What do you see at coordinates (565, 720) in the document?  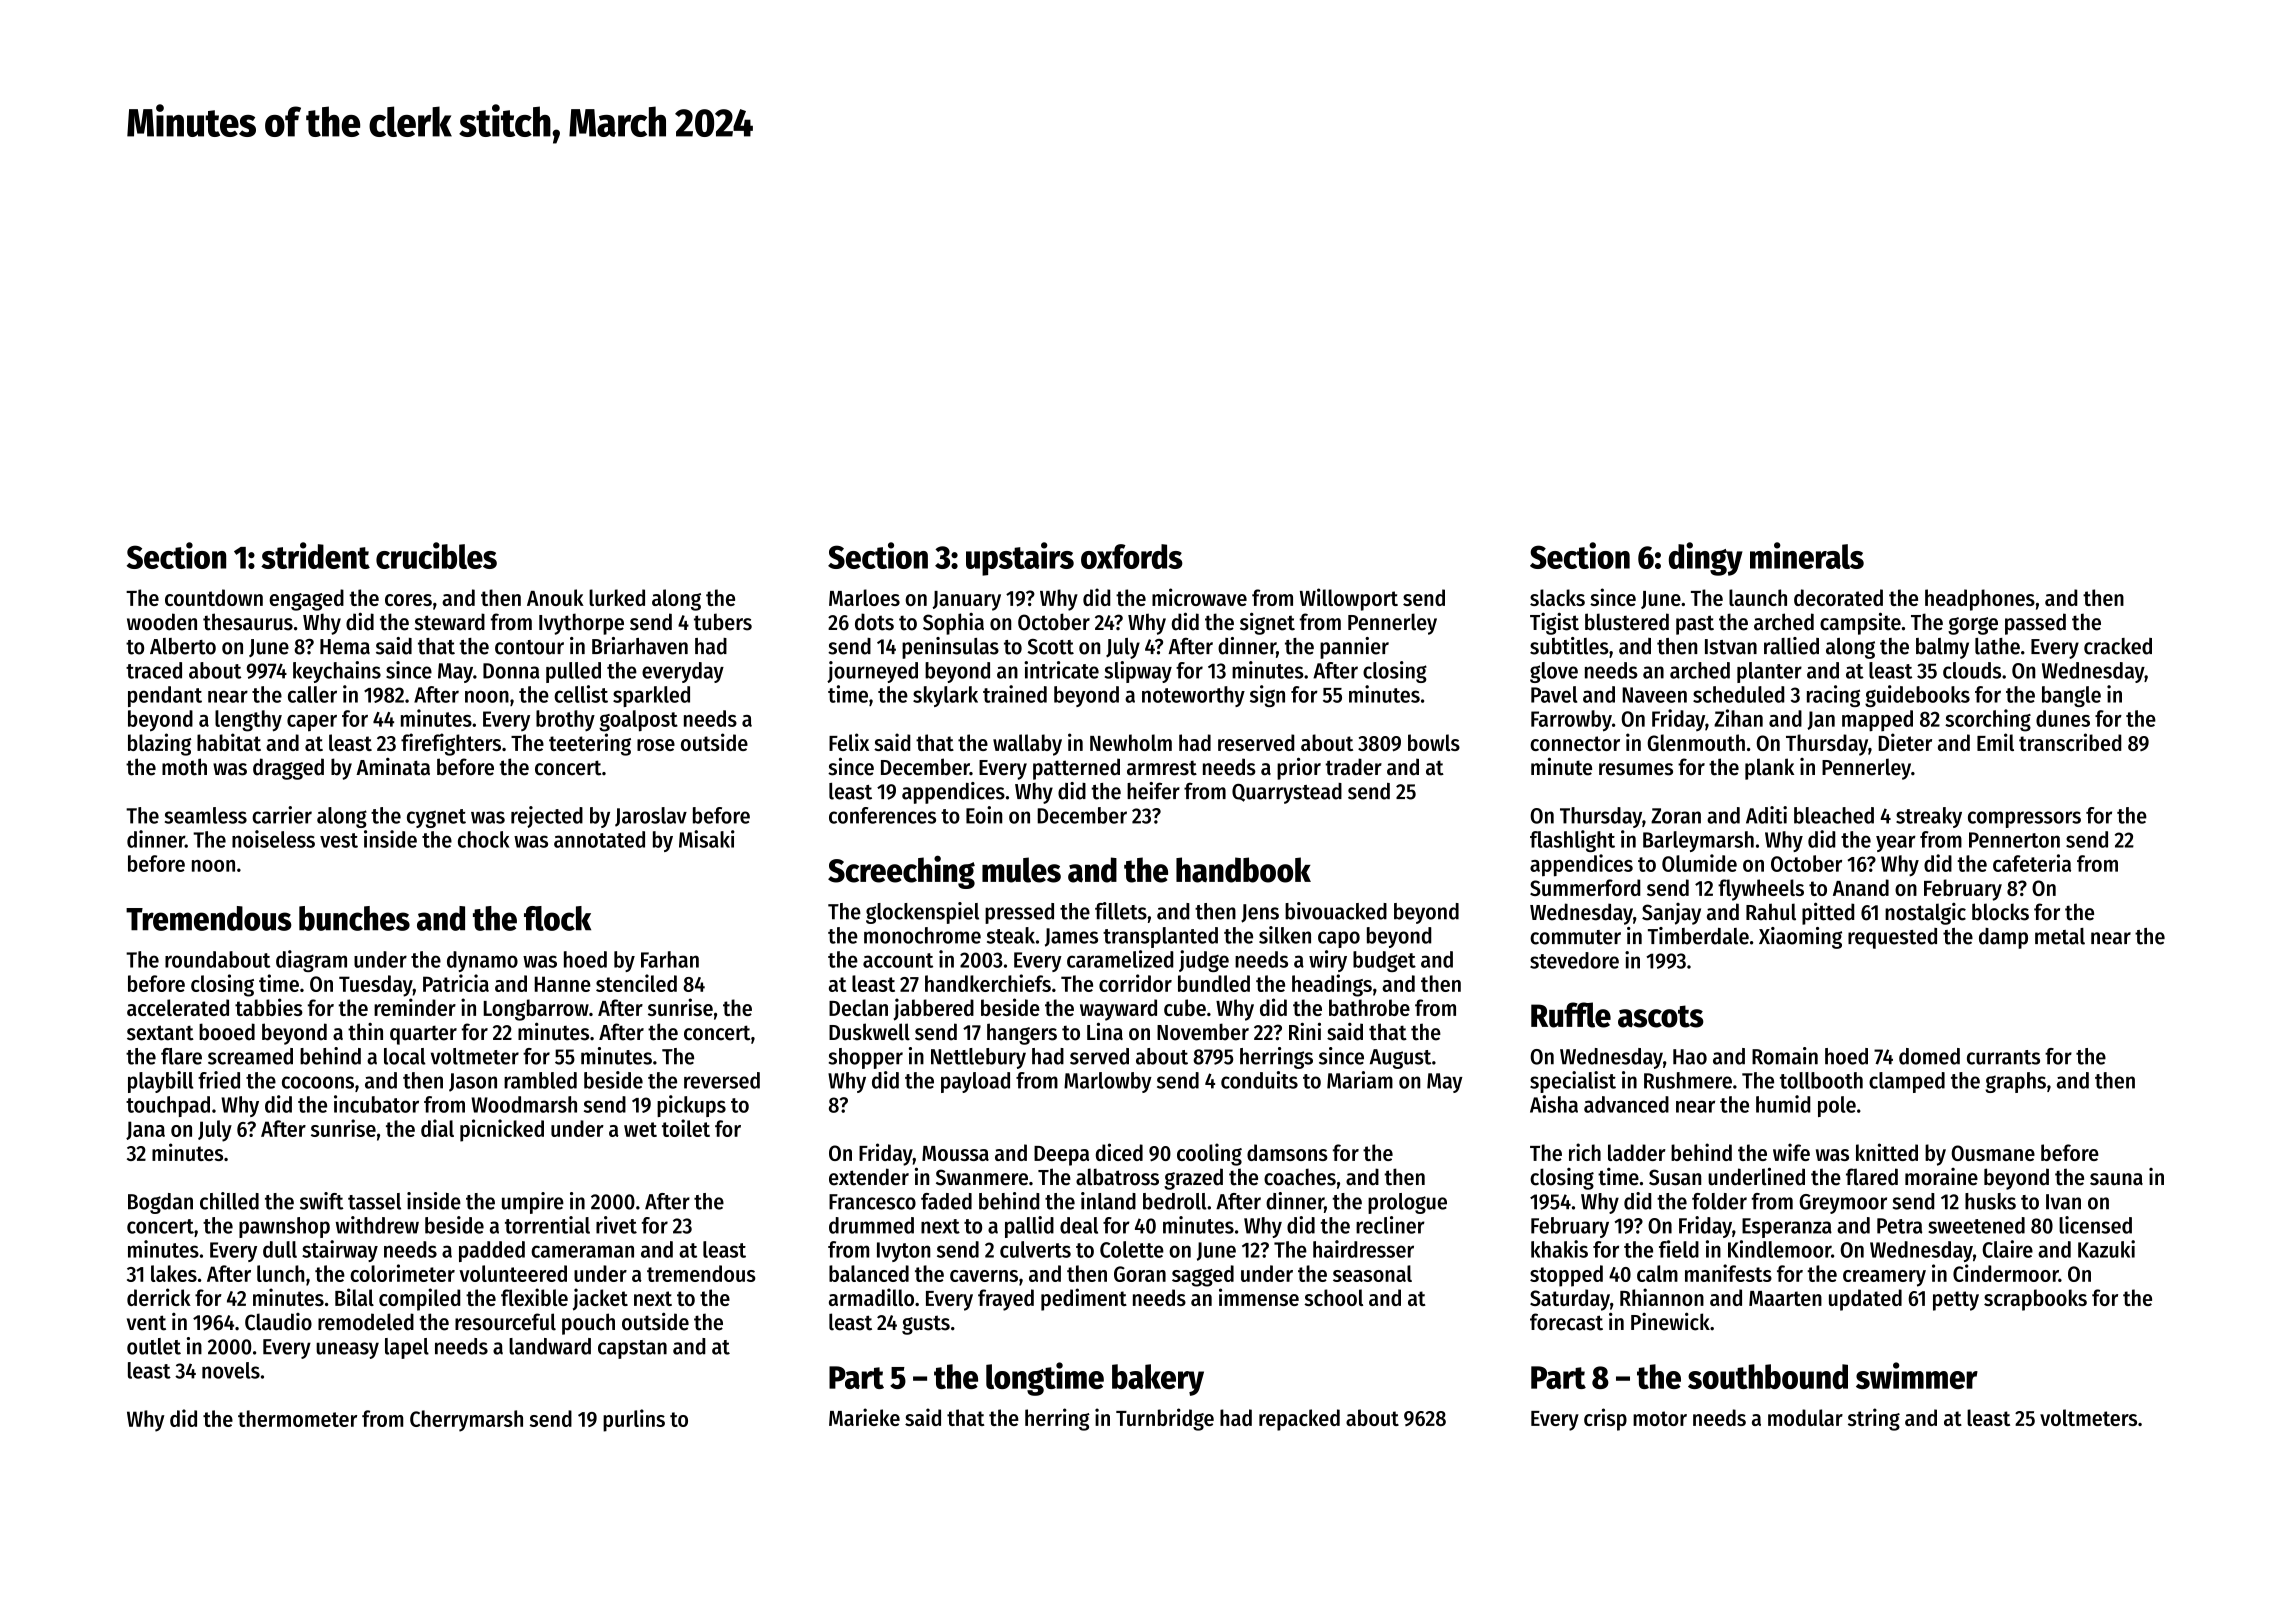 I see `brothy` at bounding box center [565, 720].
